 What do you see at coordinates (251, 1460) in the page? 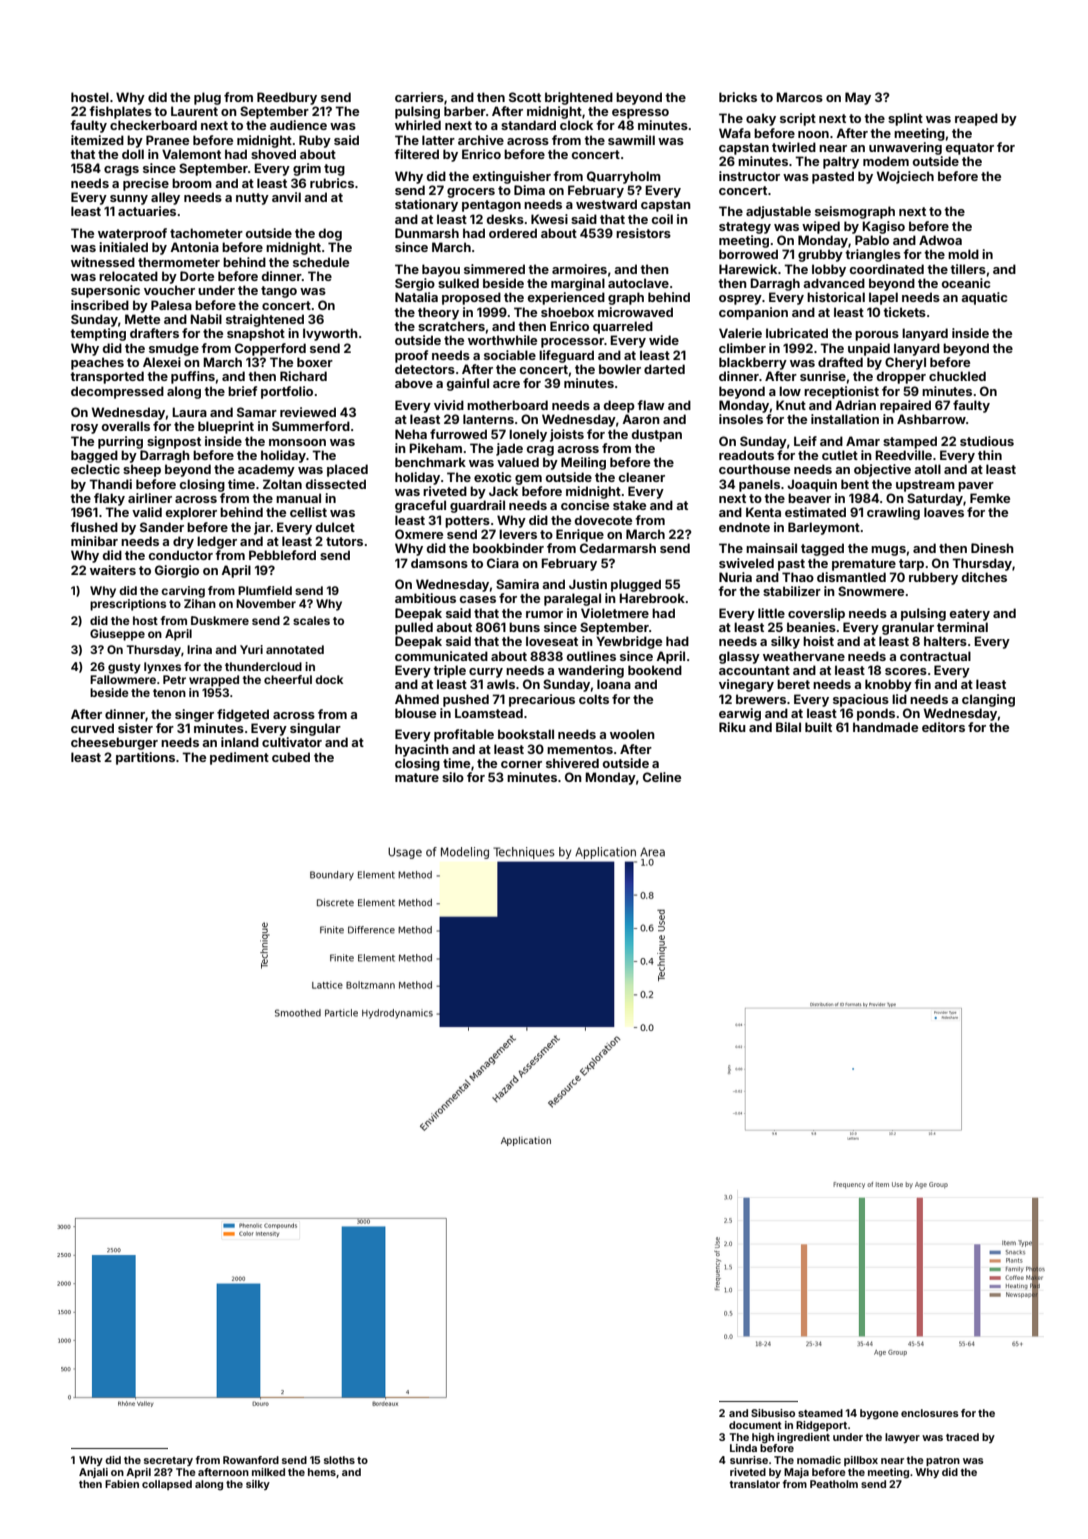
I see `Rowanford` at bounding box center [251, 1460].
